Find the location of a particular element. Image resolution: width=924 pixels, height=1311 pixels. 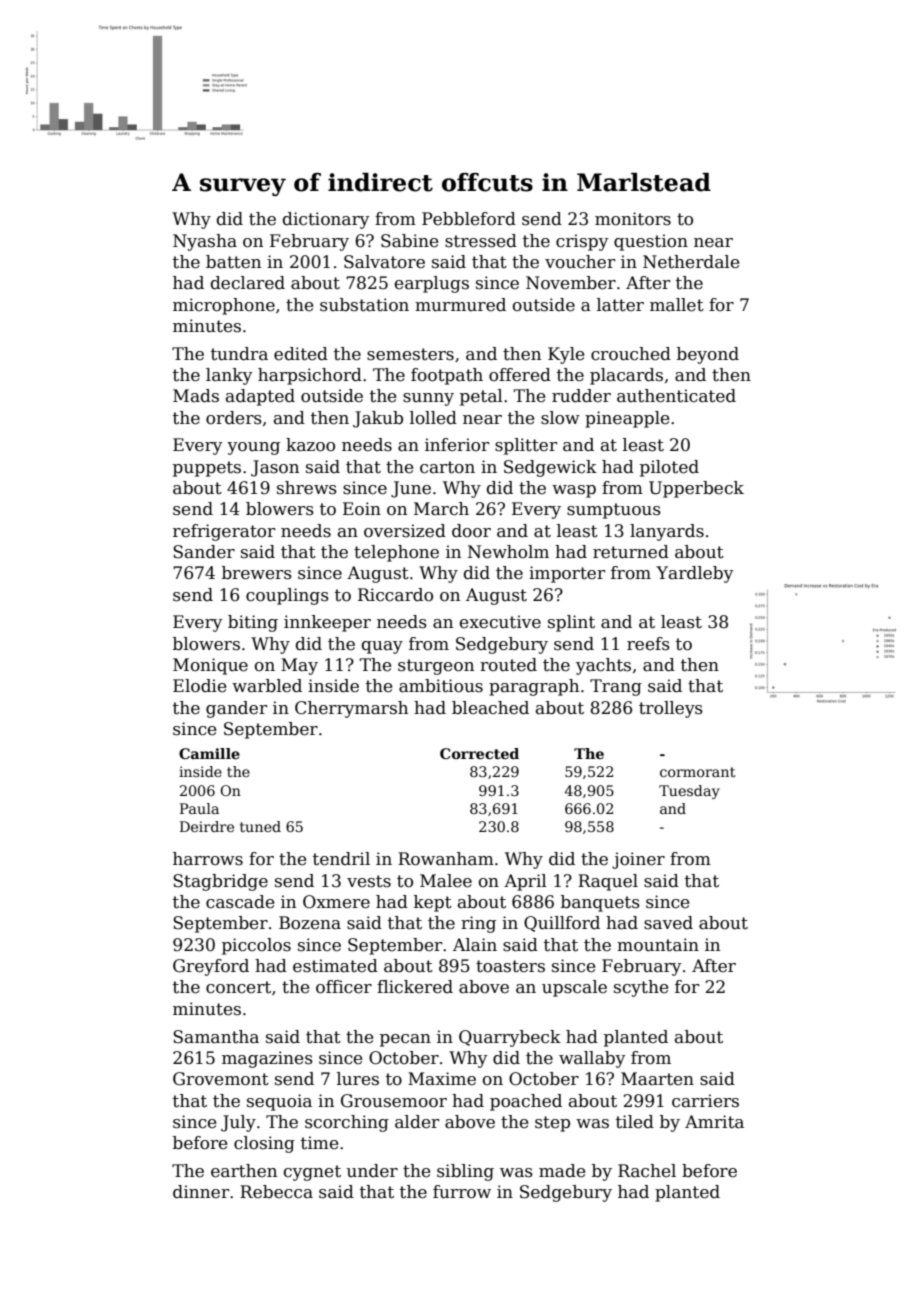

edited is located at coordinates (301, 354).
